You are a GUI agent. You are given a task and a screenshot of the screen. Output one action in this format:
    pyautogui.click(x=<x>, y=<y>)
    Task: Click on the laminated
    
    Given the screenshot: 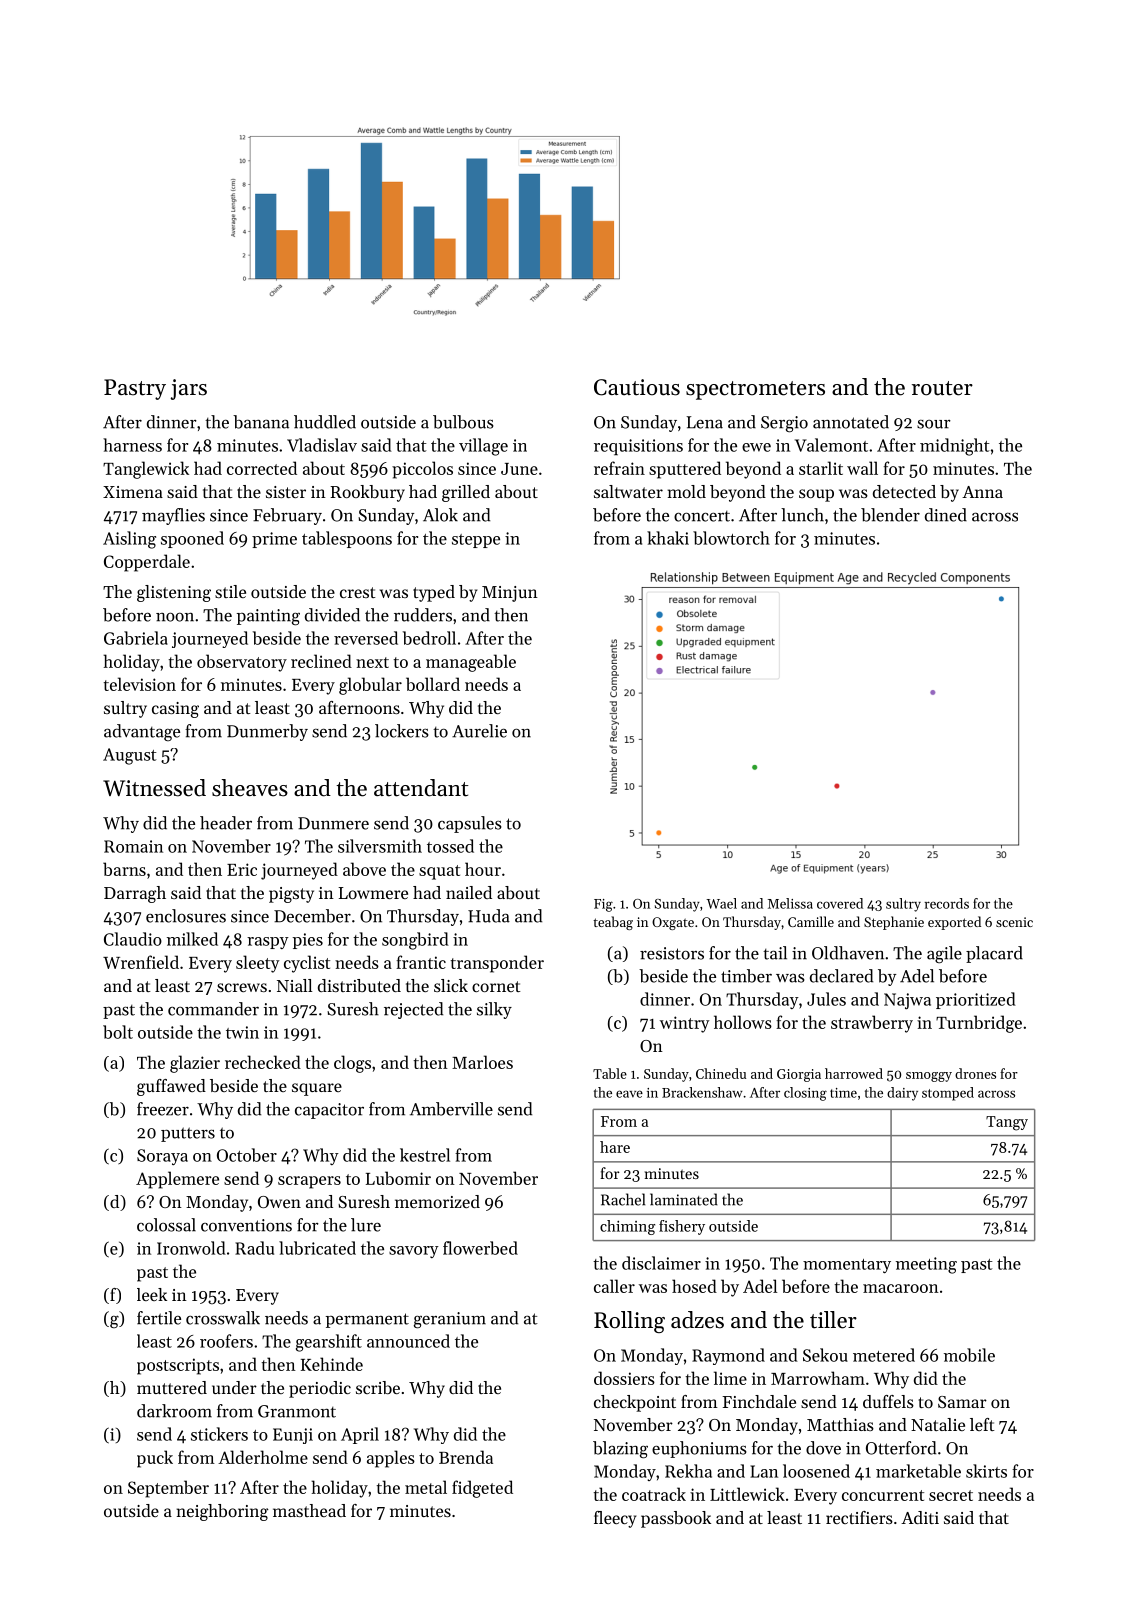 What is the action you would take?
    pyautogui.click(x=684, y=1199)
